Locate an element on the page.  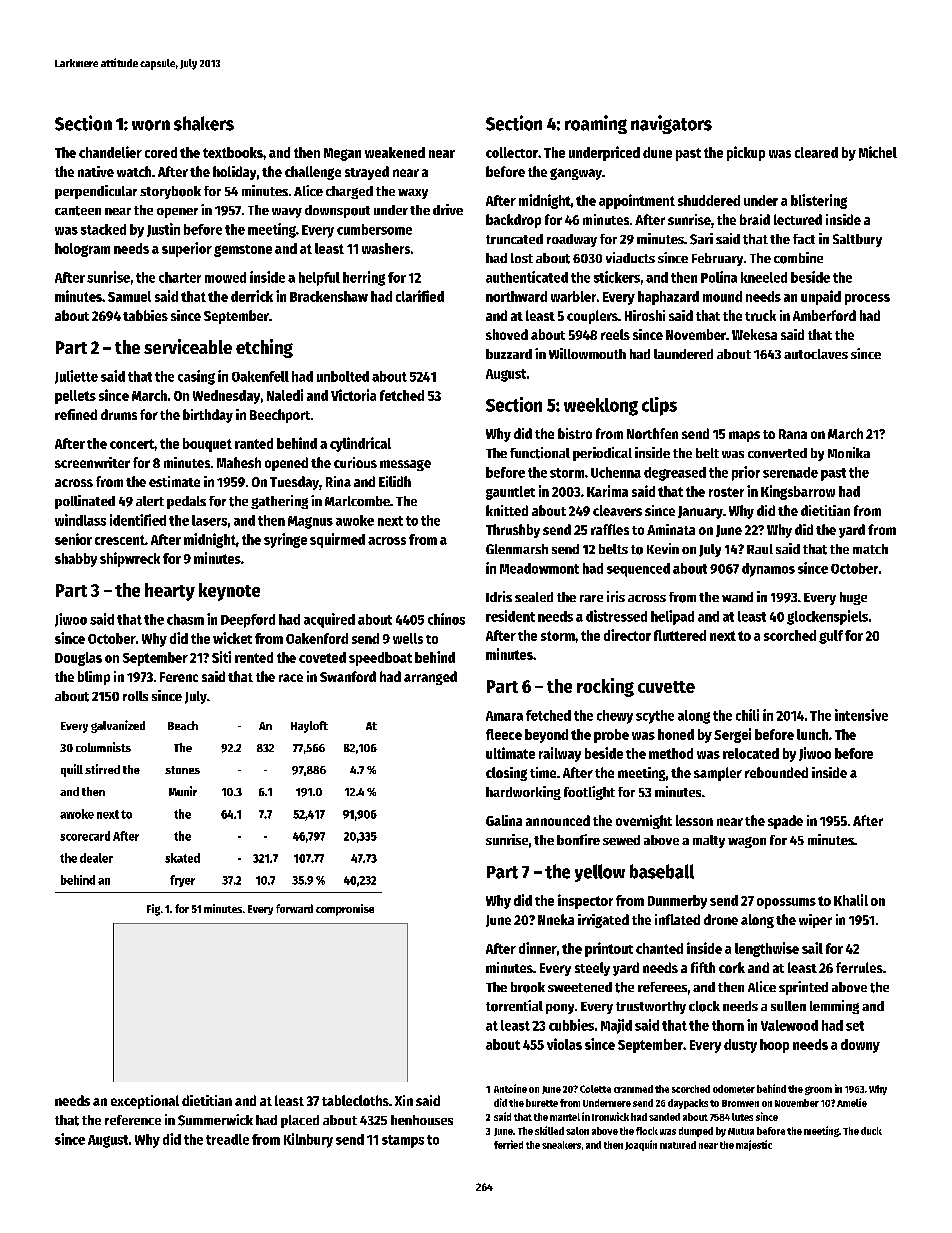
stacked is located at coordinates (103, 229).
